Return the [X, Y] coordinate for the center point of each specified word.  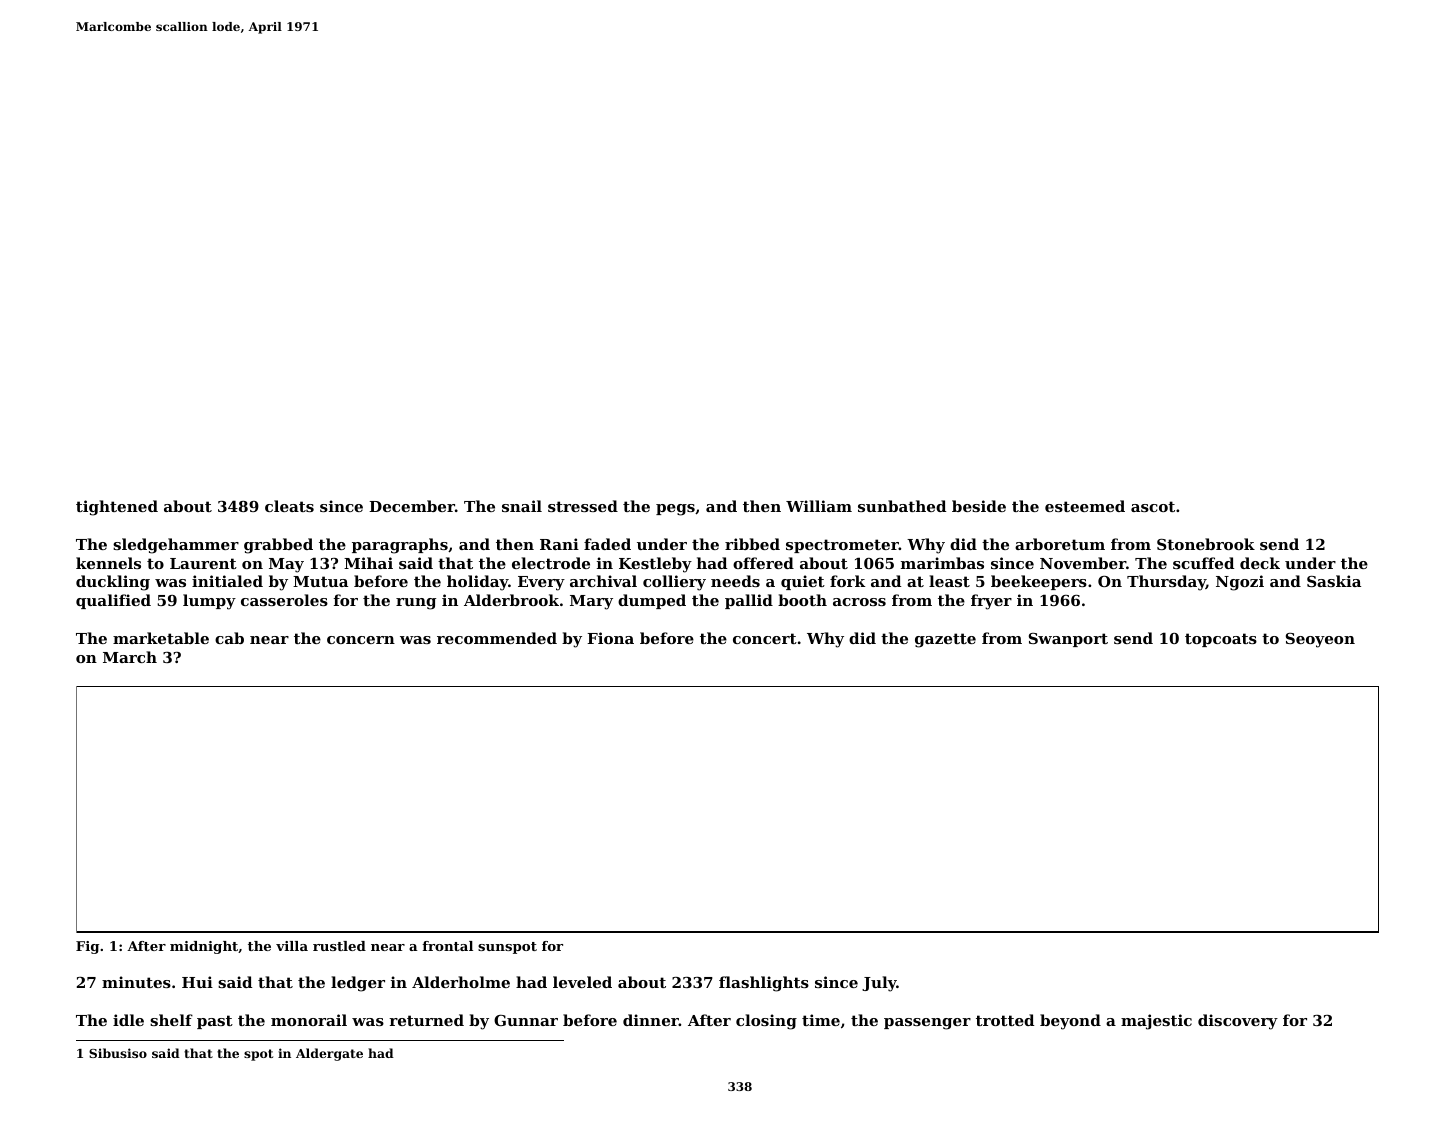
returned [426, 1020]
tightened [117, 508]
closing [766, 1022]
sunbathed [902, 506]
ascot [1153, 506]
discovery [1238, 1022]
